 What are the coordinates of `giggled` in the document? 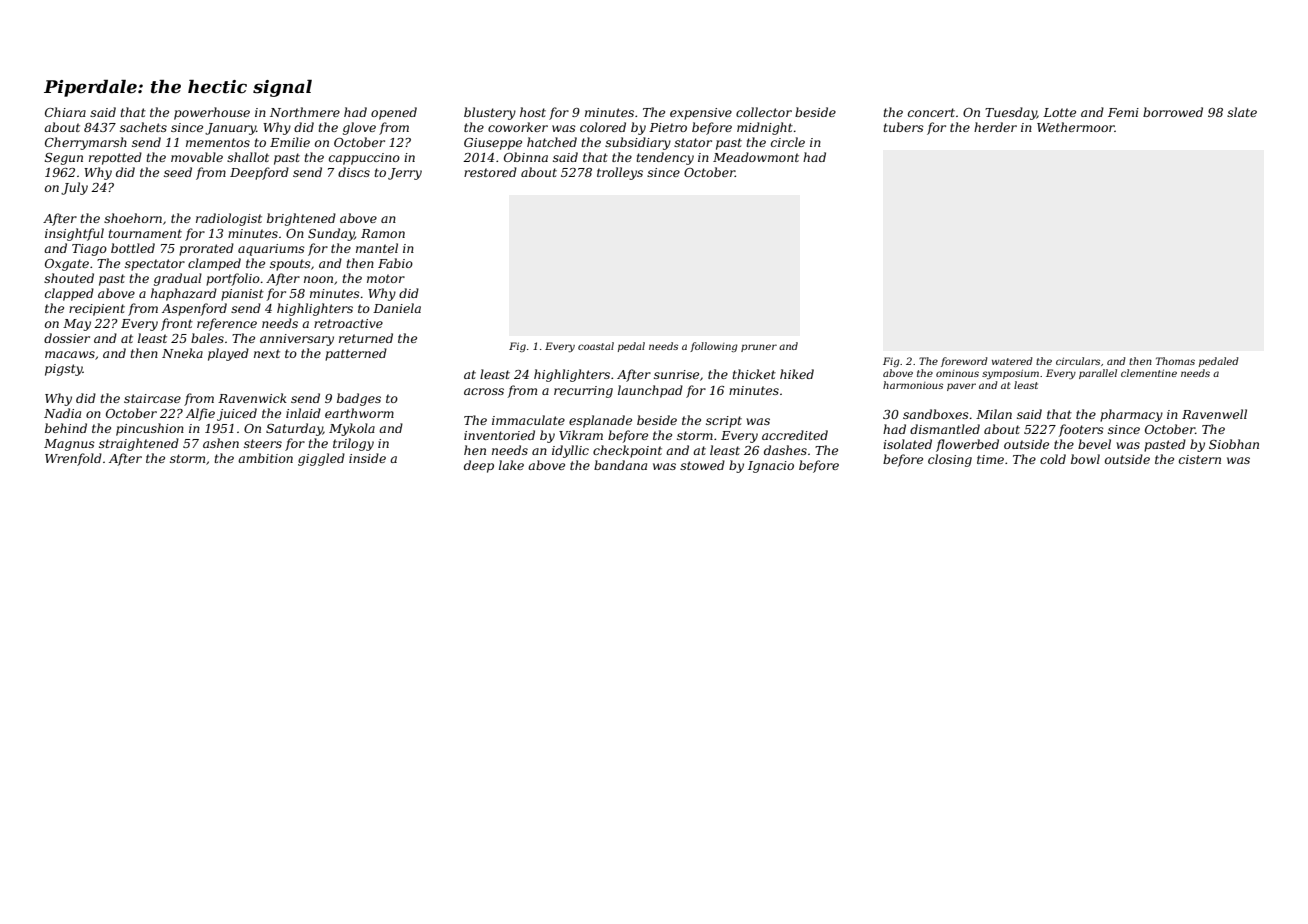 It's located at (321, 459).
